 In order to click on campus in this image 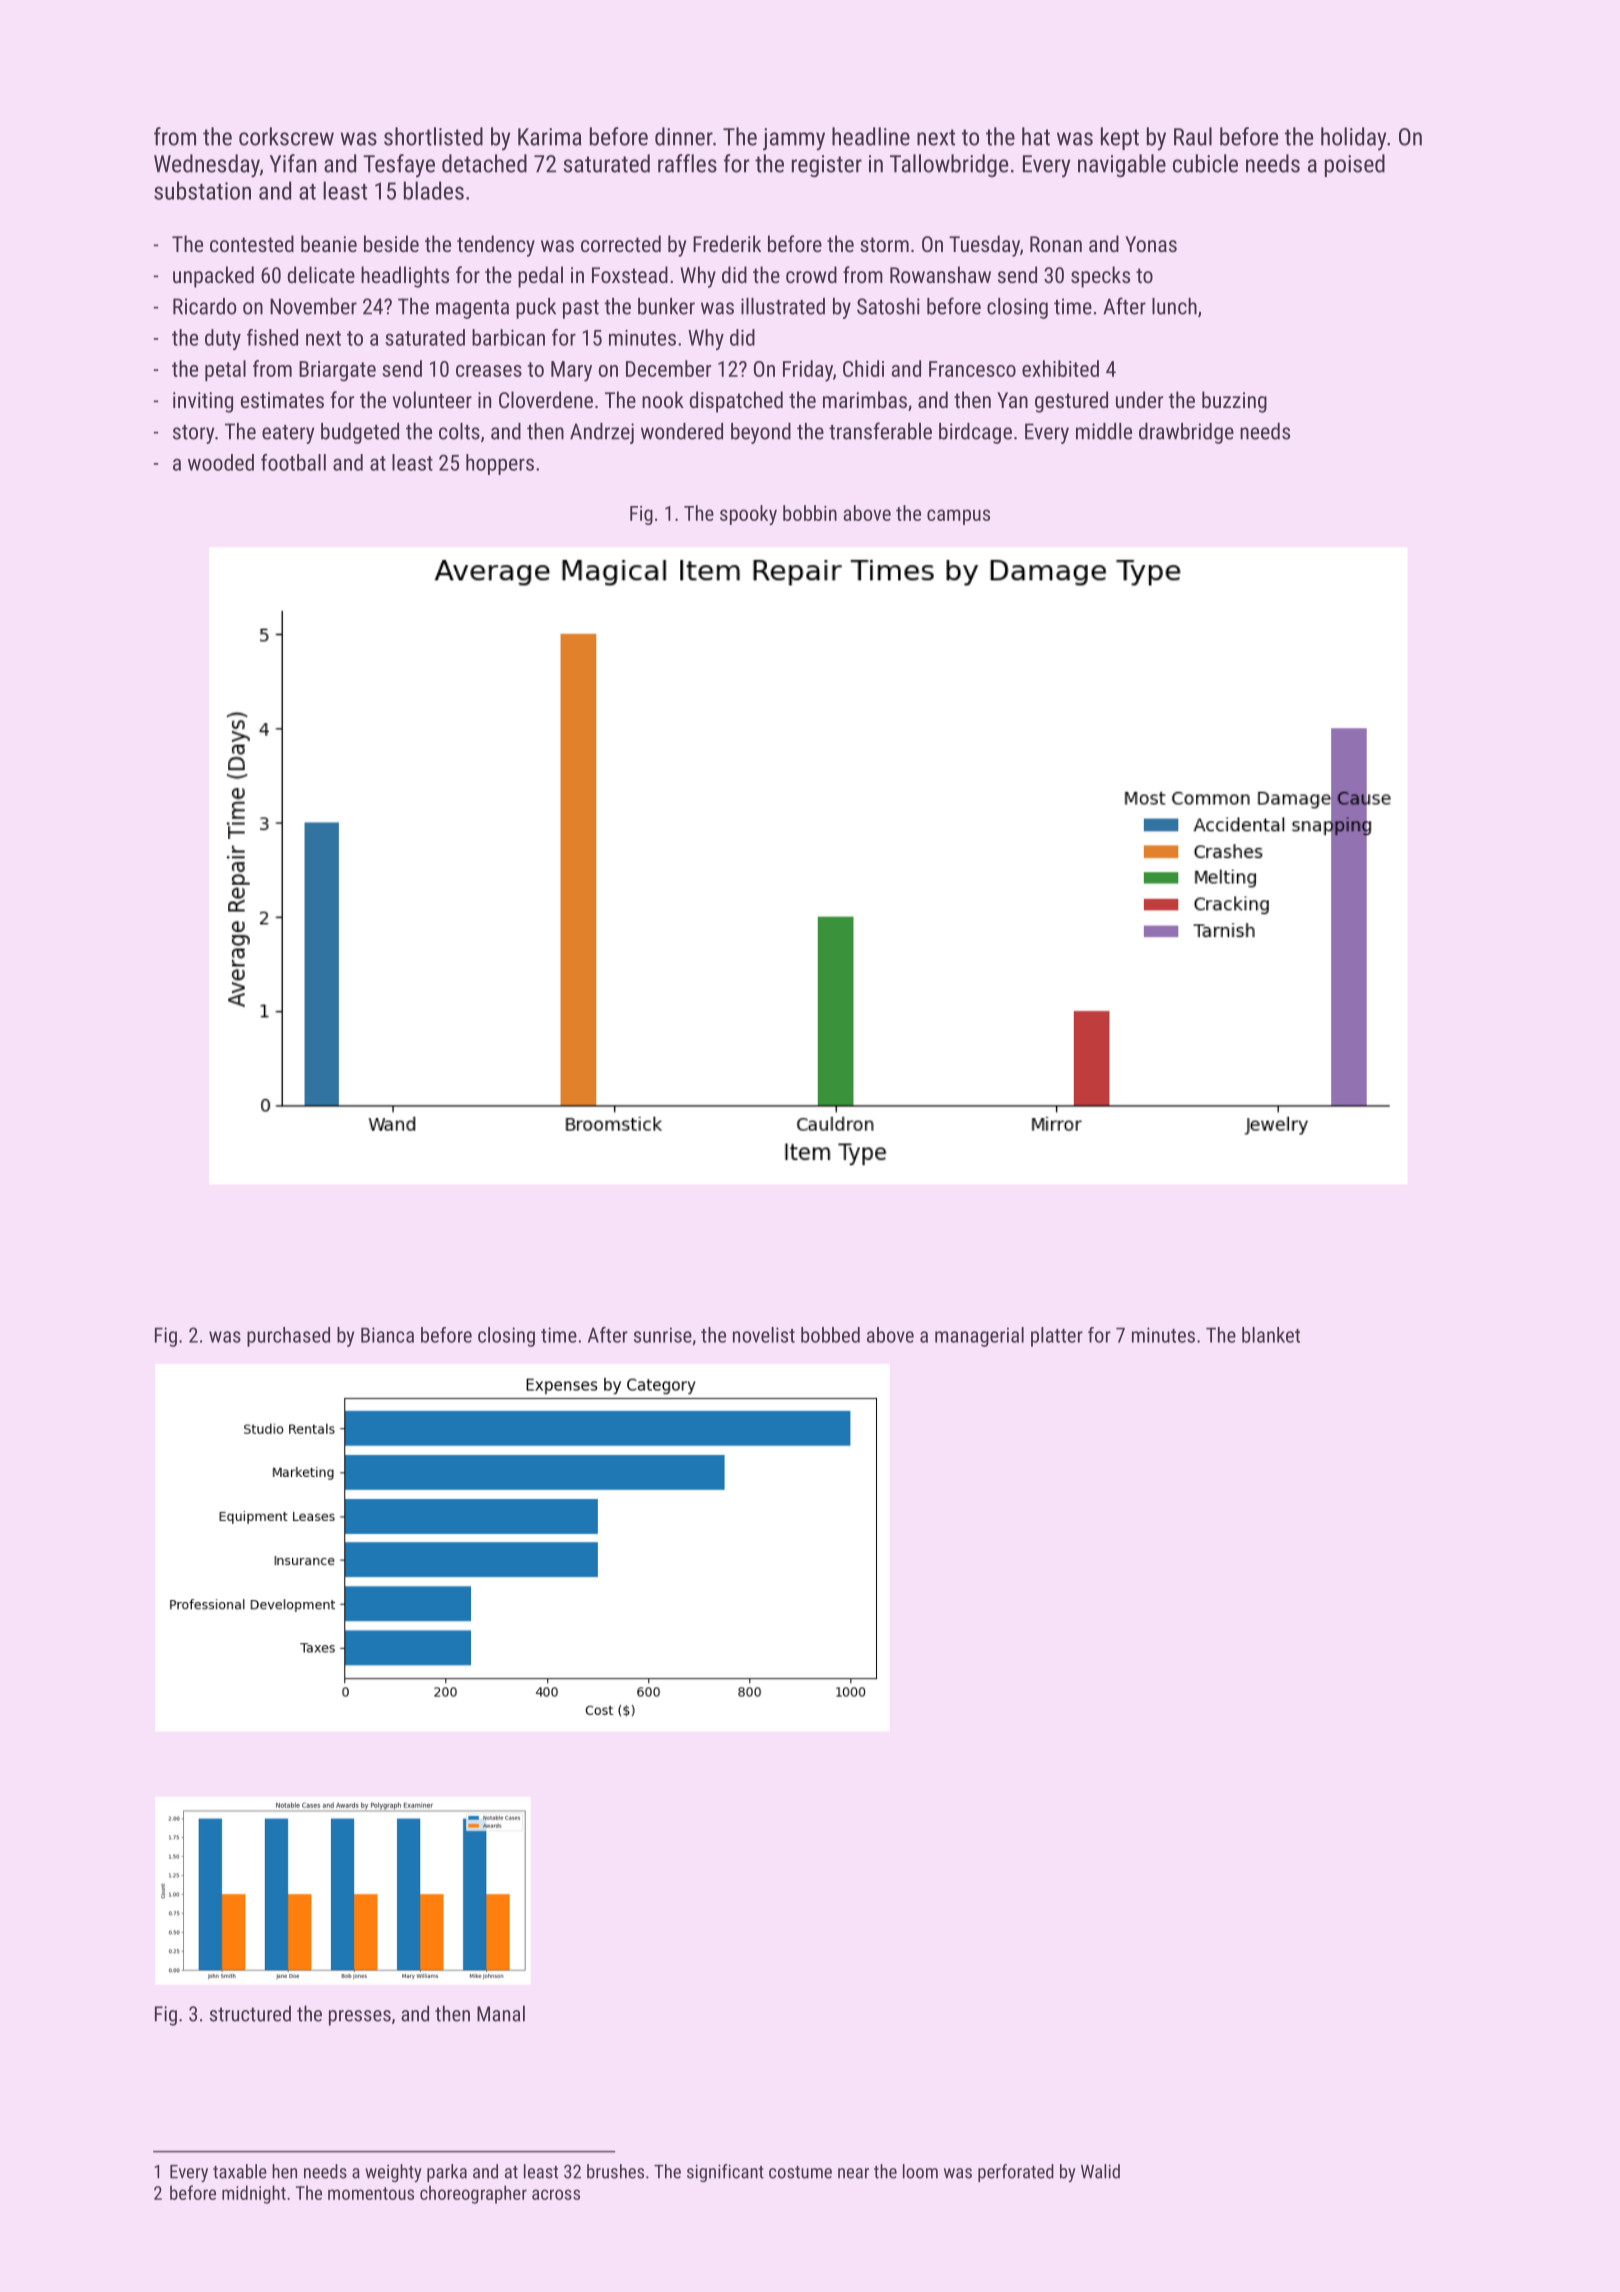, I will do `click(958, 517)`.
